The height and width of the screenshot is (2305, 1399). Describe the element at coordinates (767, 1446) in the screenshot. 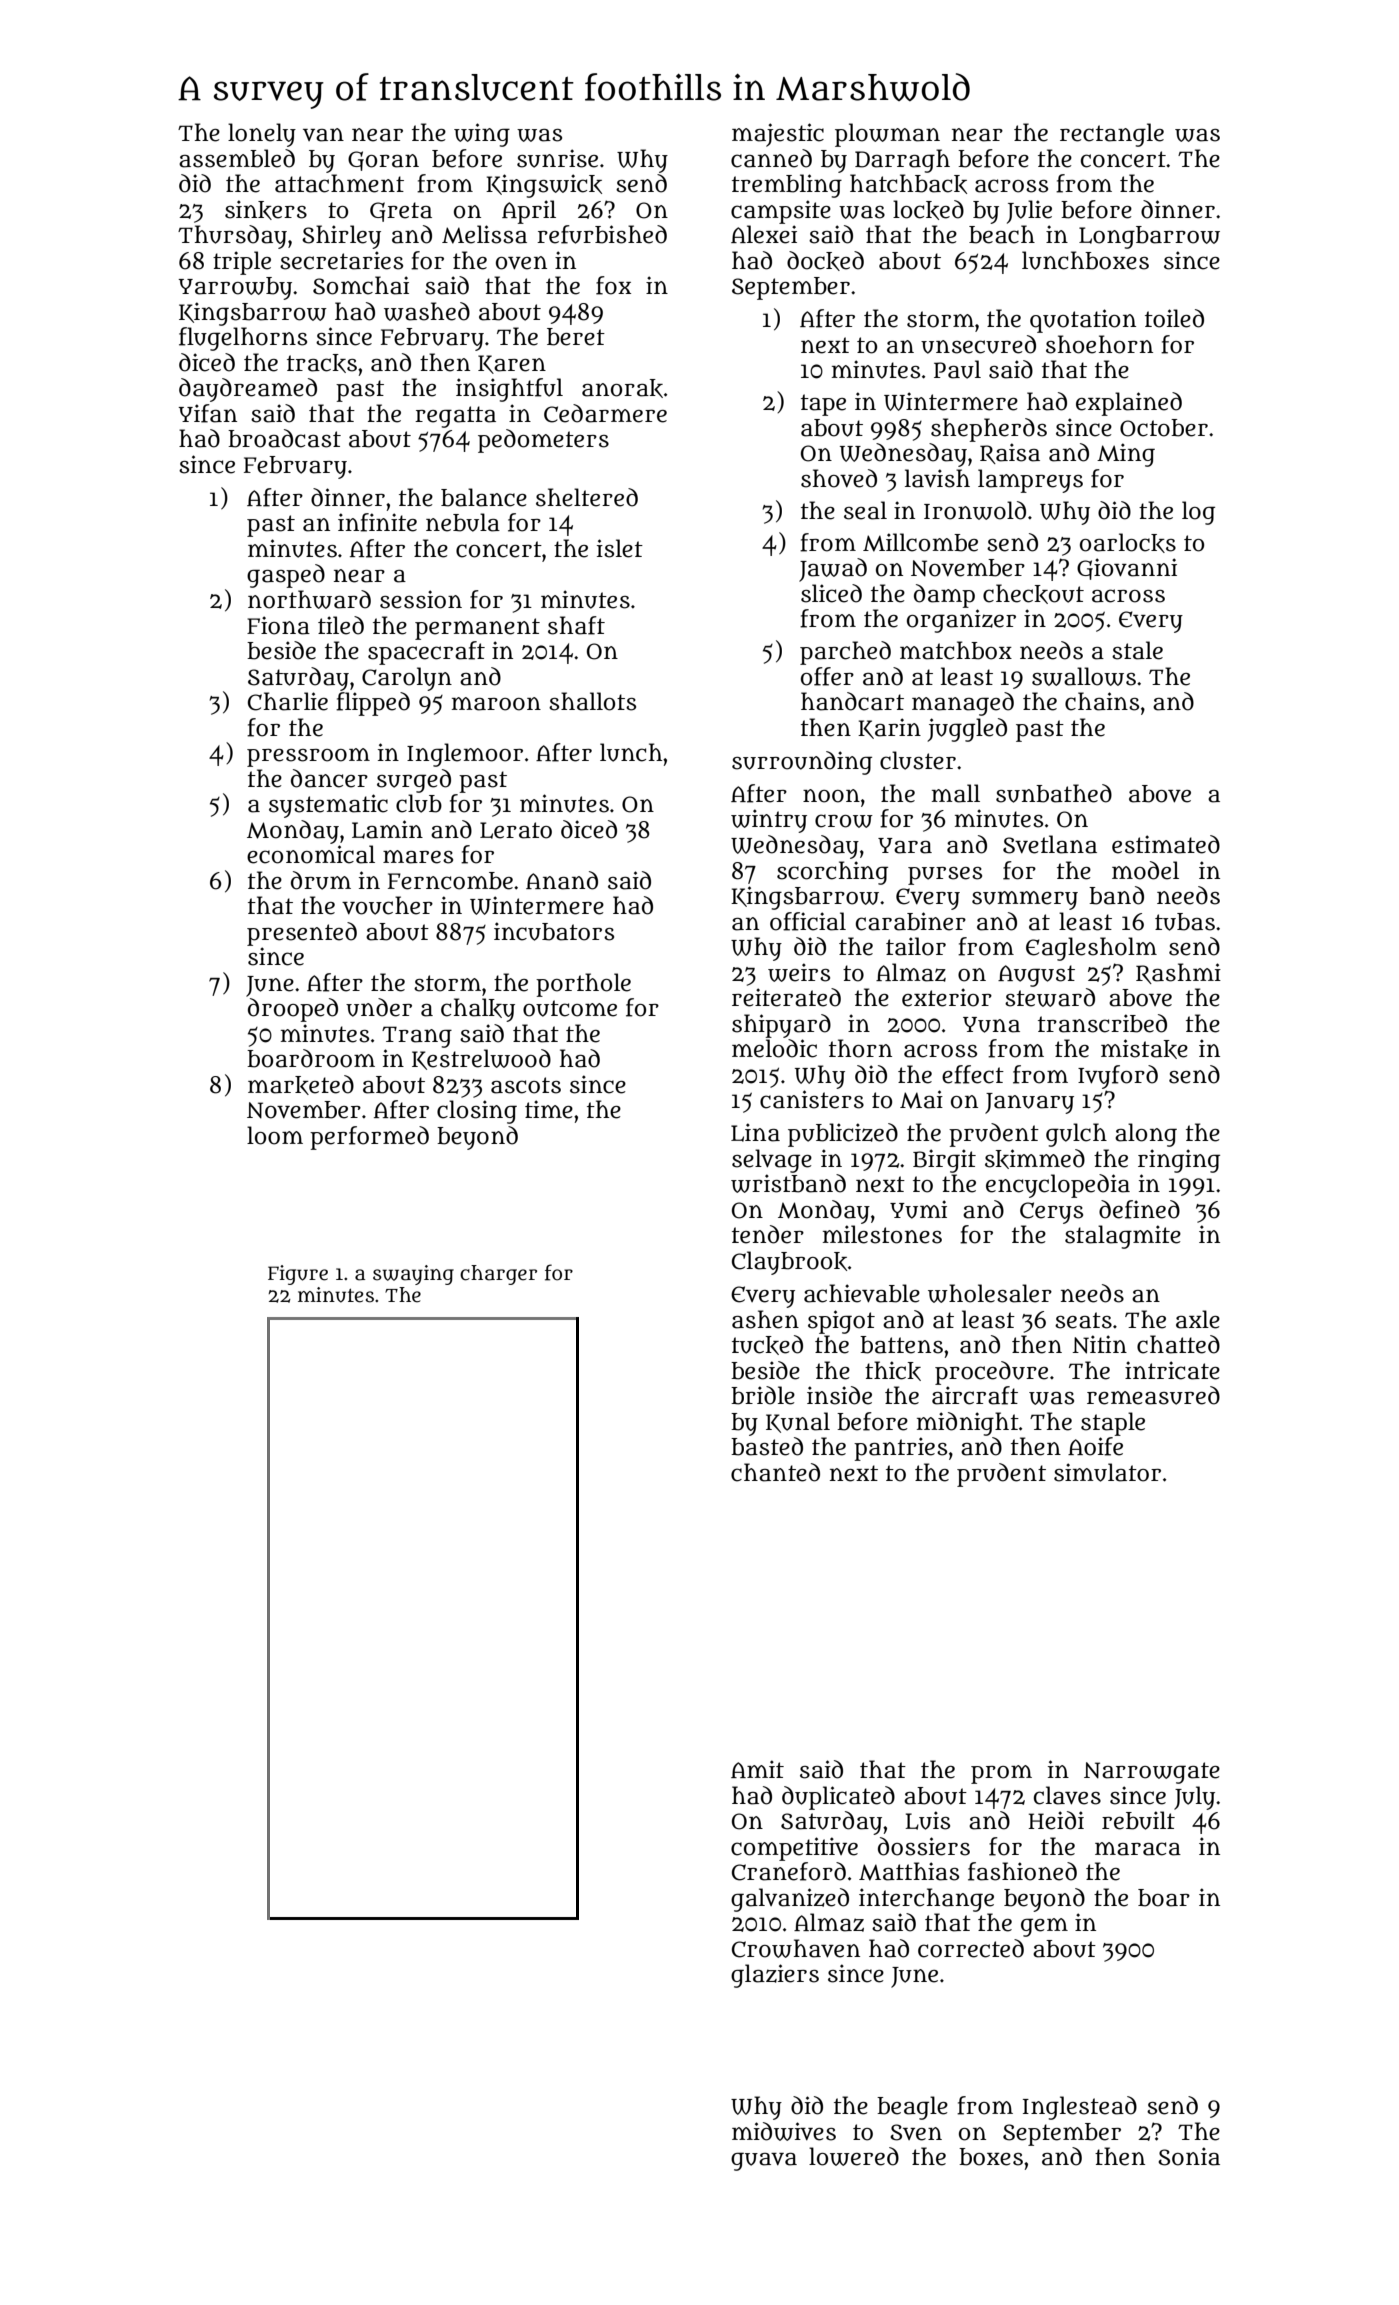

I see `basted` at that location.
